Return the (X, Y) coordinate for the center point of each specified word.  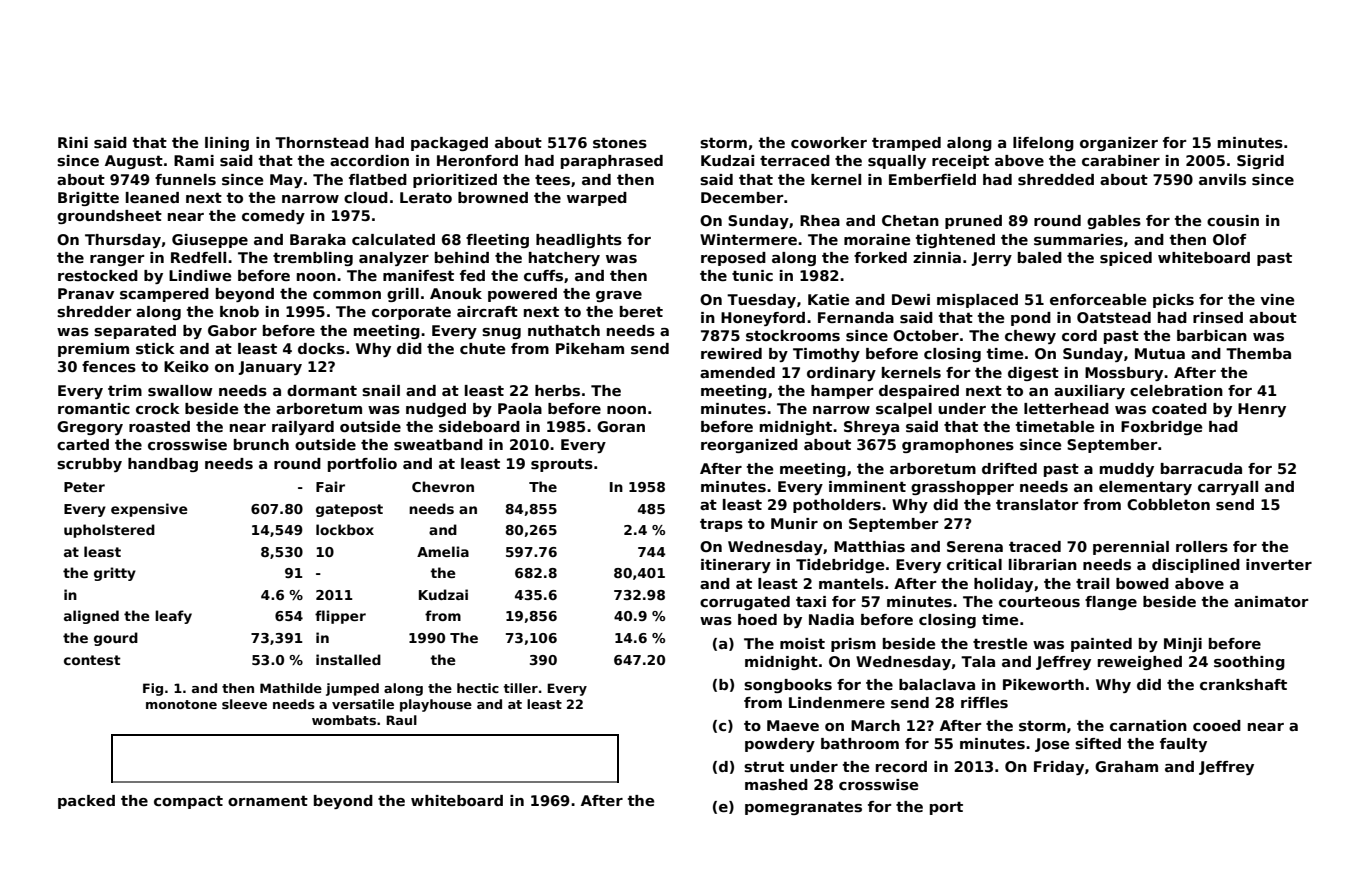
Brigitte (88, 199)
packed (86, 802)
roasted (159, 427)
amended (737, 372)
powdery (780, 745)
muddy (1127, 470)
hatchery (564, 259)
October (926, 335)
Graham (1126, 766)
